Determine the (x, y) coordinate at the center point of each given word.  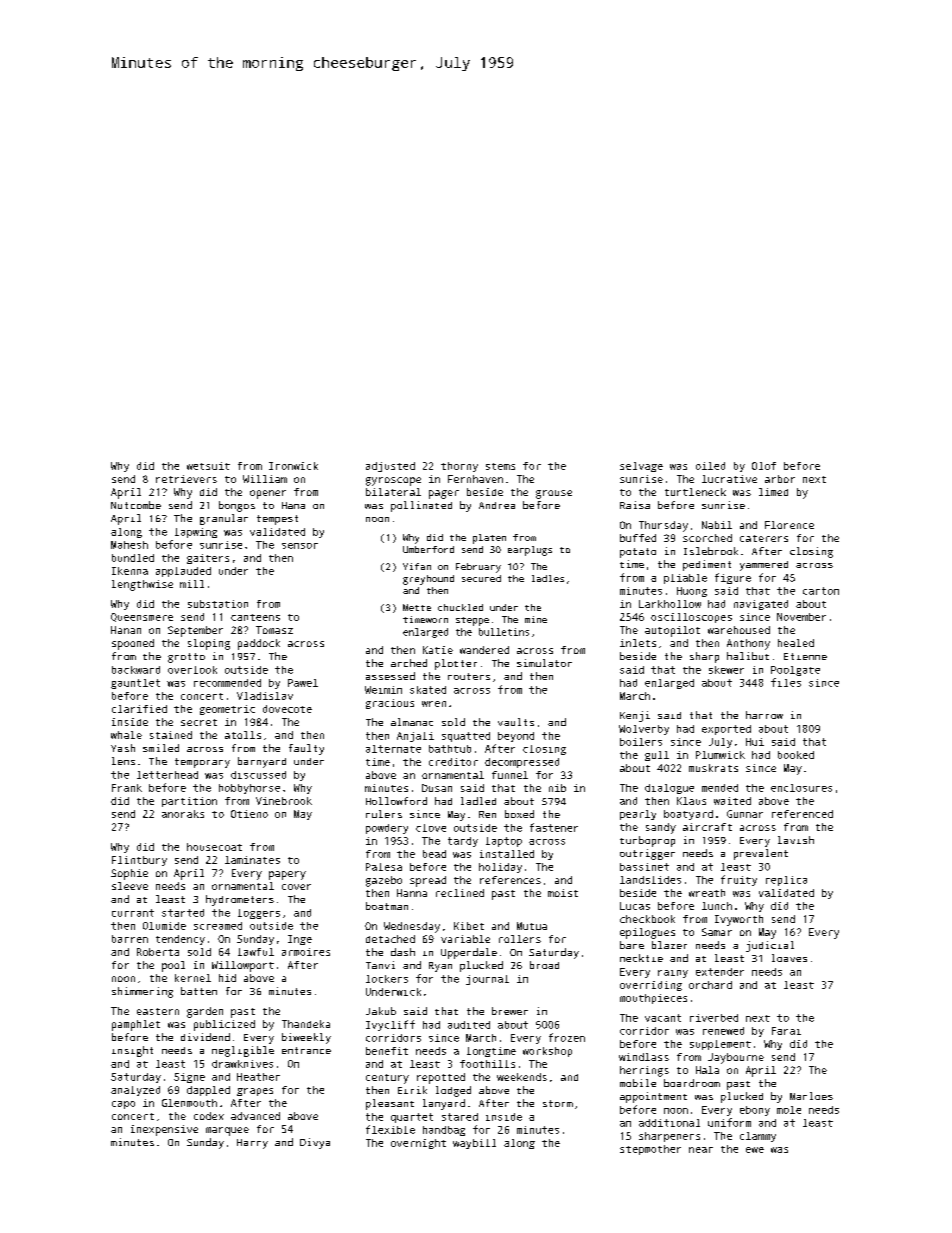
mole (789, 1110)
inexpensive (164, 1130)
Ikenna (130, 571)
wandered (484, 650)
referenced (802, 814)
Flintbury (139, 861)
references (510, 880)
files (786, 682)
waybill (474, 1144)
